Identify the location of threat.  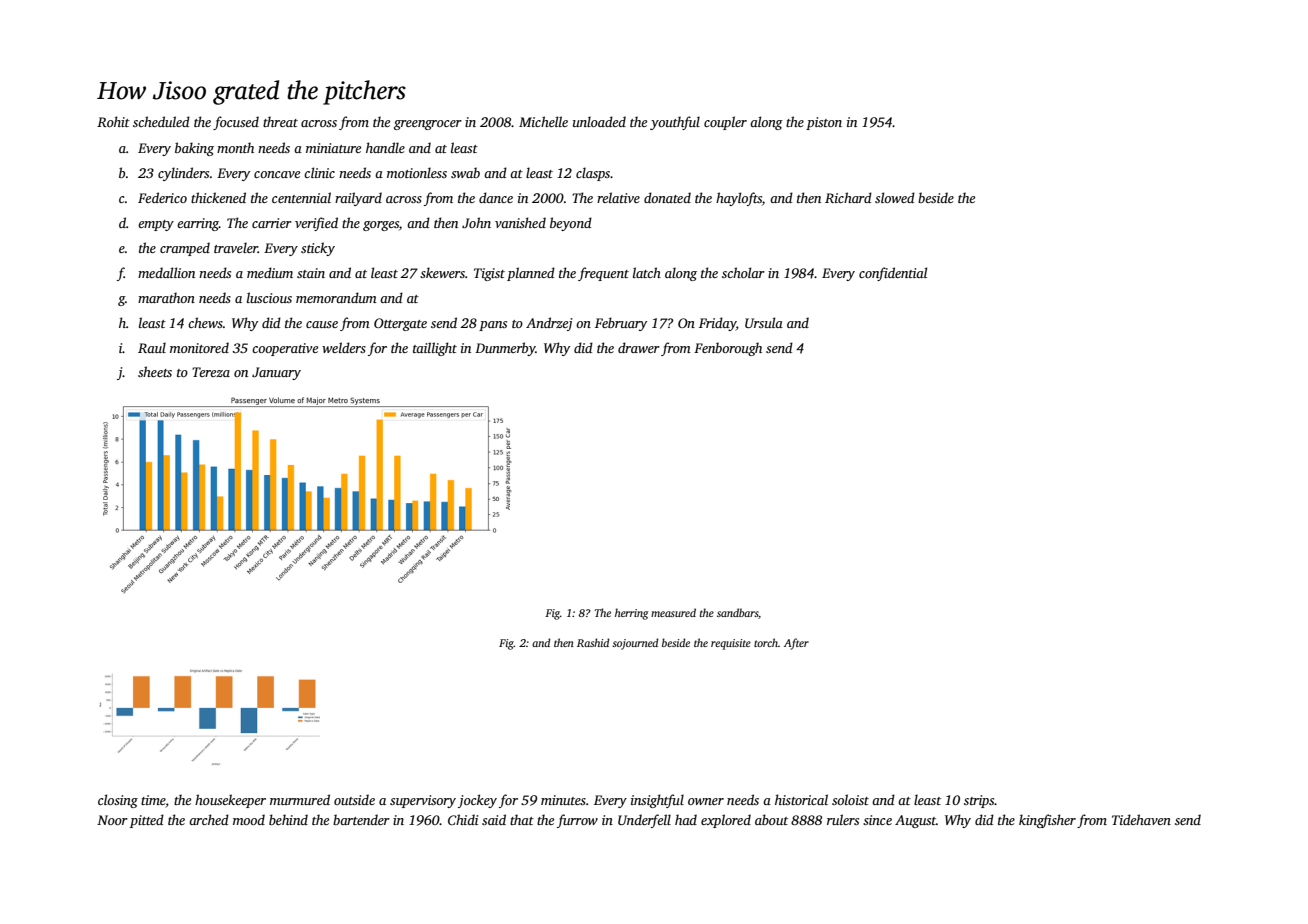
(280, 121).
